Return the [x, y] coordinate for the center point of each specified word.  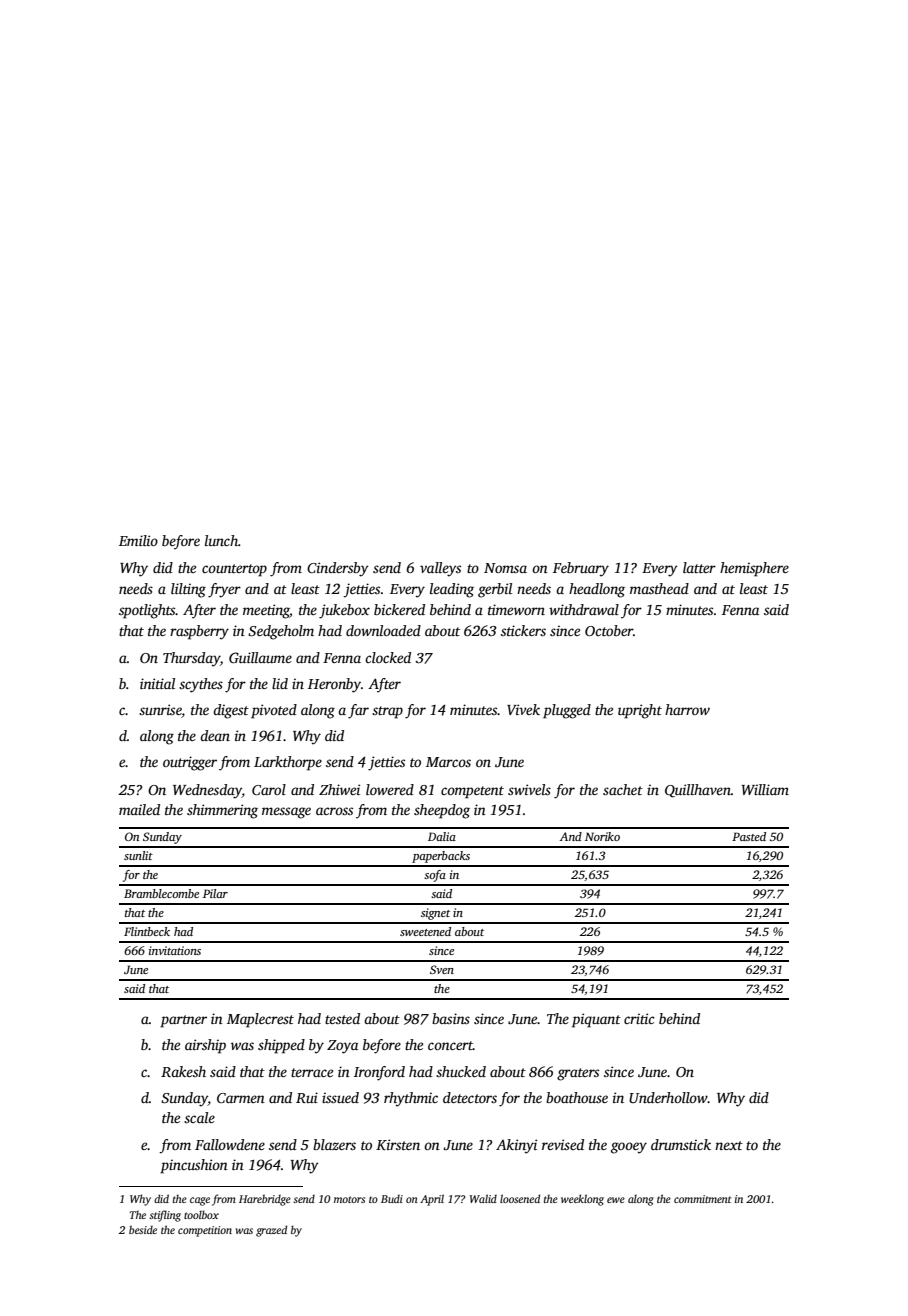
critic [639, 1018]
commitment [702, 1199]
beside [143, 1230]
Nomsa [505, 568]
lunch [221, 540]
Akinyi [516, 1146]
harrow [687, 709]
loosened [520, 1198]
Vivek [523, 709]
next [729, 1145]
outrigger [190, 763]
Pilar [215, 893]
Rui [307, 1097]
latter [699, 567]
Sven [442, 969]
